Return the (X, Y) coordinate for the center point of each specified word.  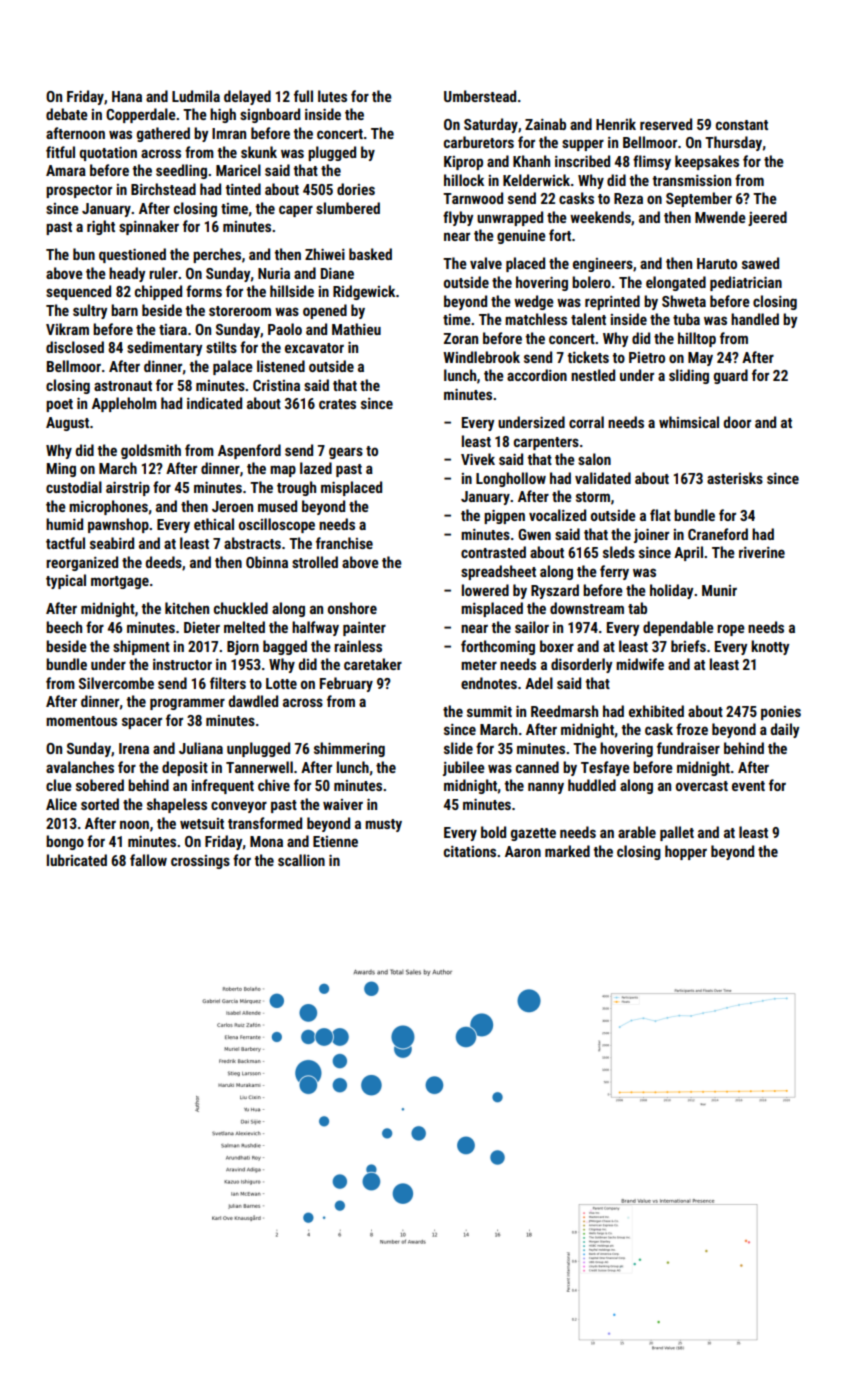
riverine (762, 552)
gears (346, 453)
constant (742, 125)
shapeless (177, 805)
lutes (332, 96)
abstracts (252, 543)
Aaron (523, 851)
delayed (247, 97)
